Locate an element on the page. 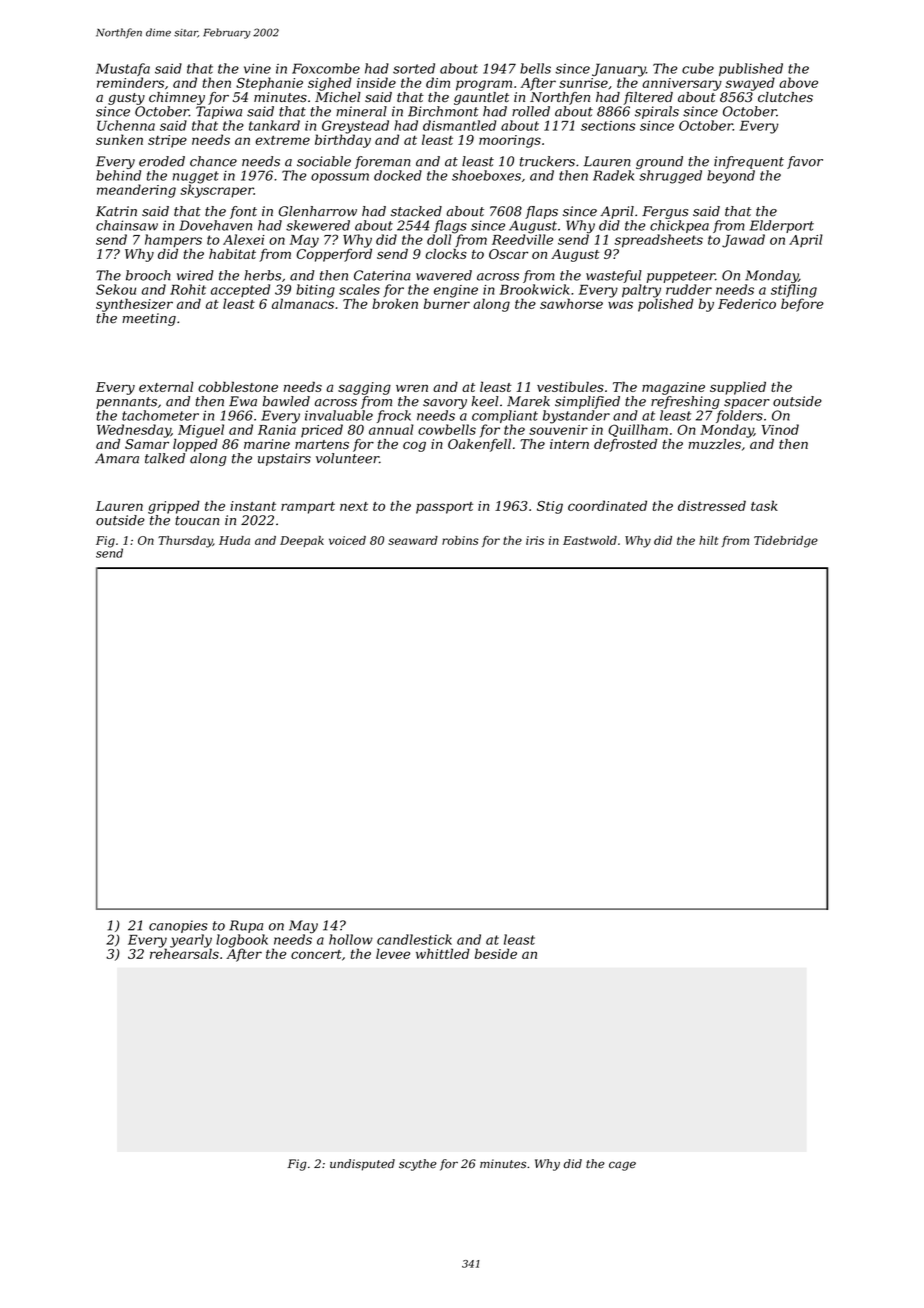  candlestick is located at coordinates (414, 939).
